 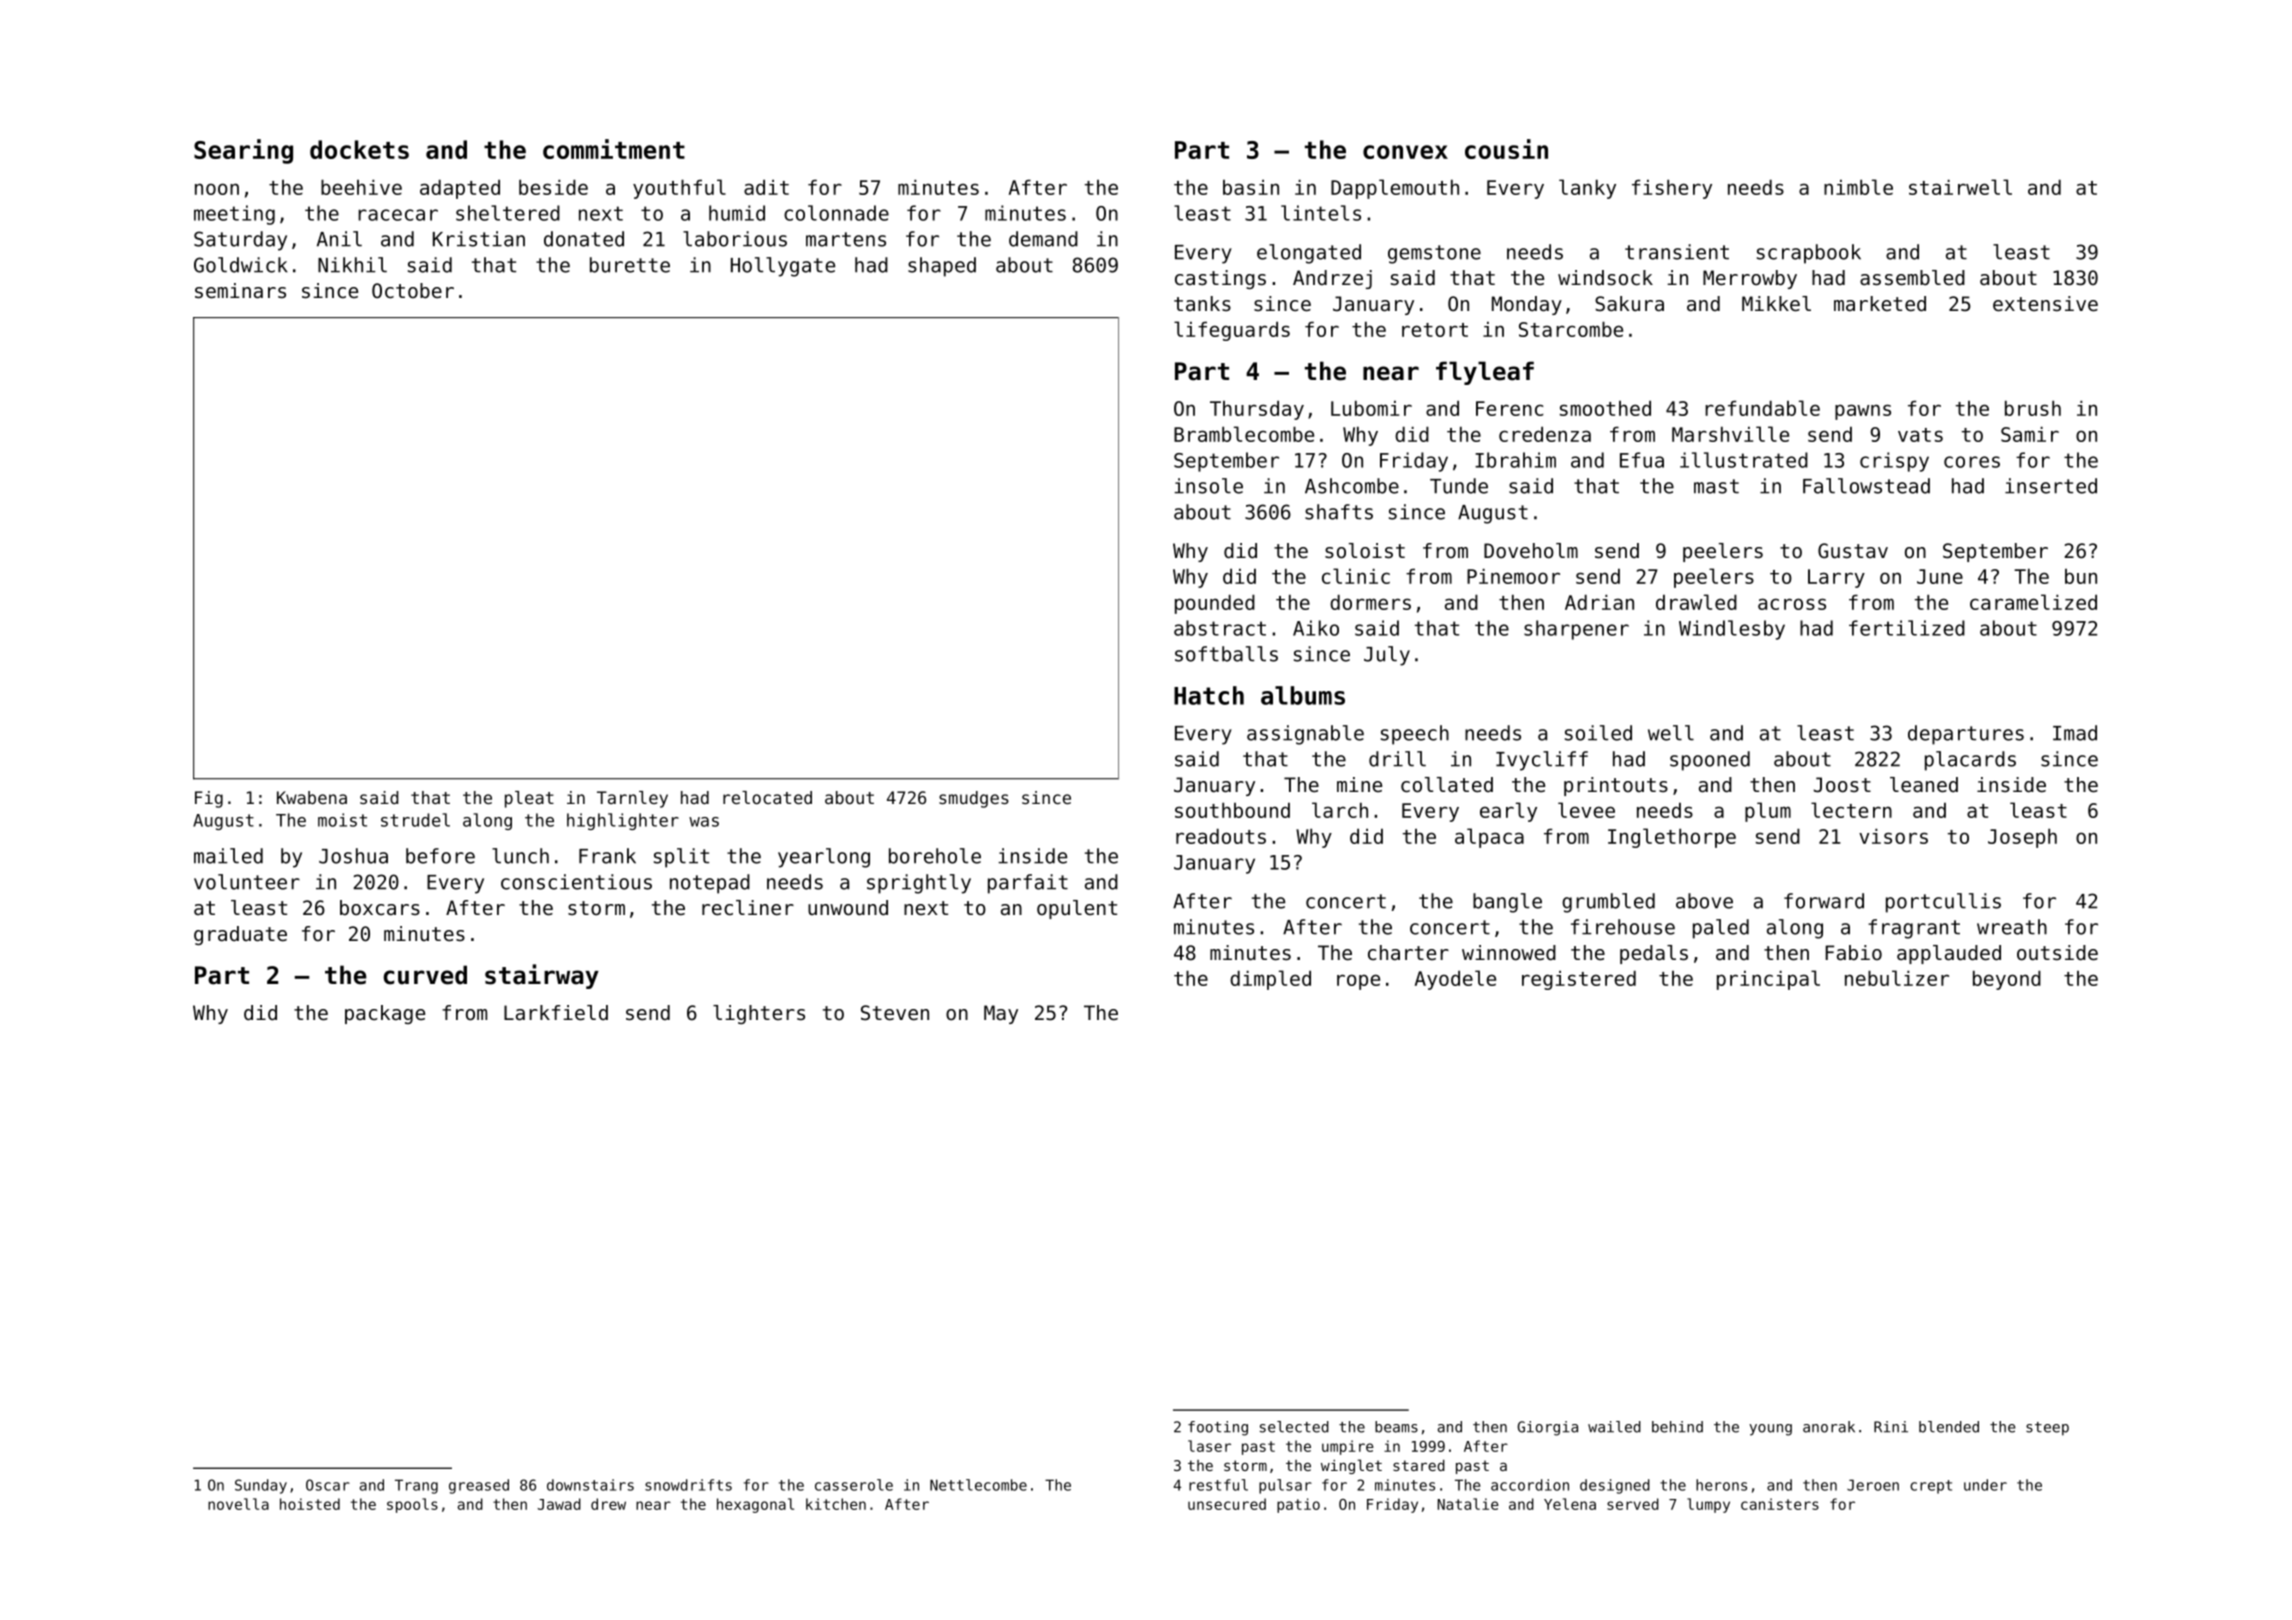 What do you see at coordinates (1359, 784) in the screenshot?
I see `mine` at bounding box center [1359, 784].
